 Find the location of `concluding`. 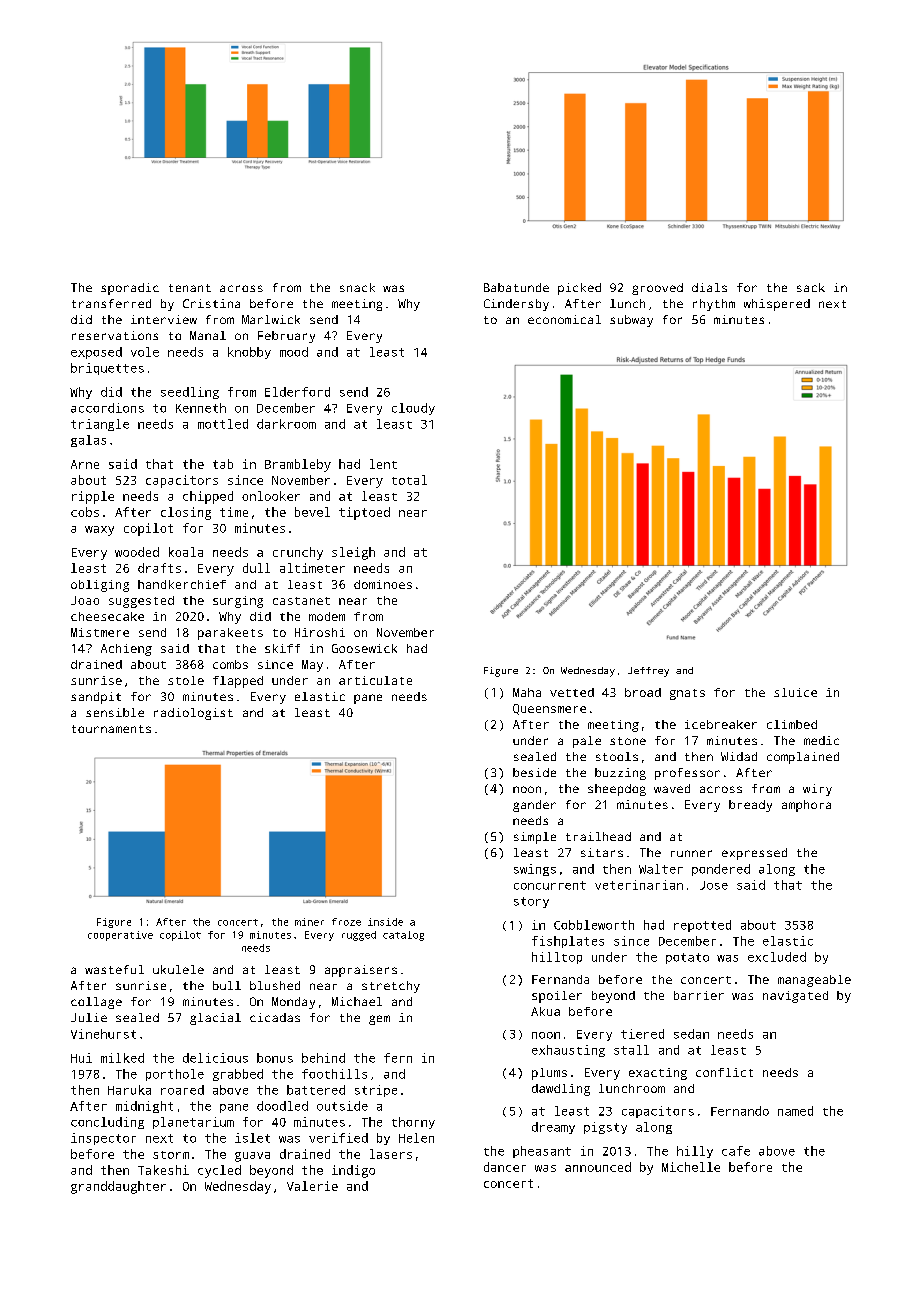

concluding is located at coordinates (107, 1123).
